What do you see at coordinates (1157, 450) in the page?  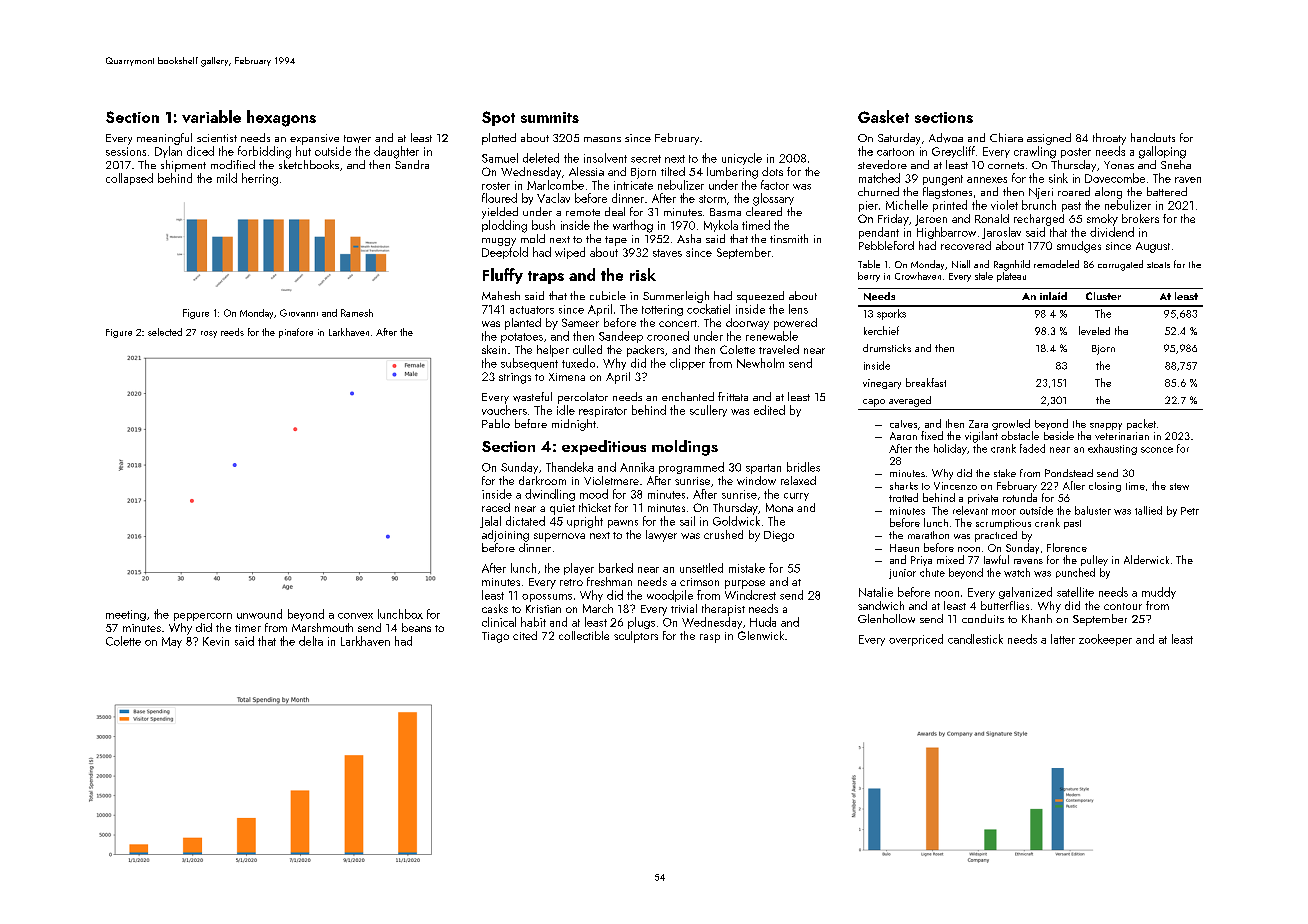 I see `sconce` at bounding box center [1157, 450].
